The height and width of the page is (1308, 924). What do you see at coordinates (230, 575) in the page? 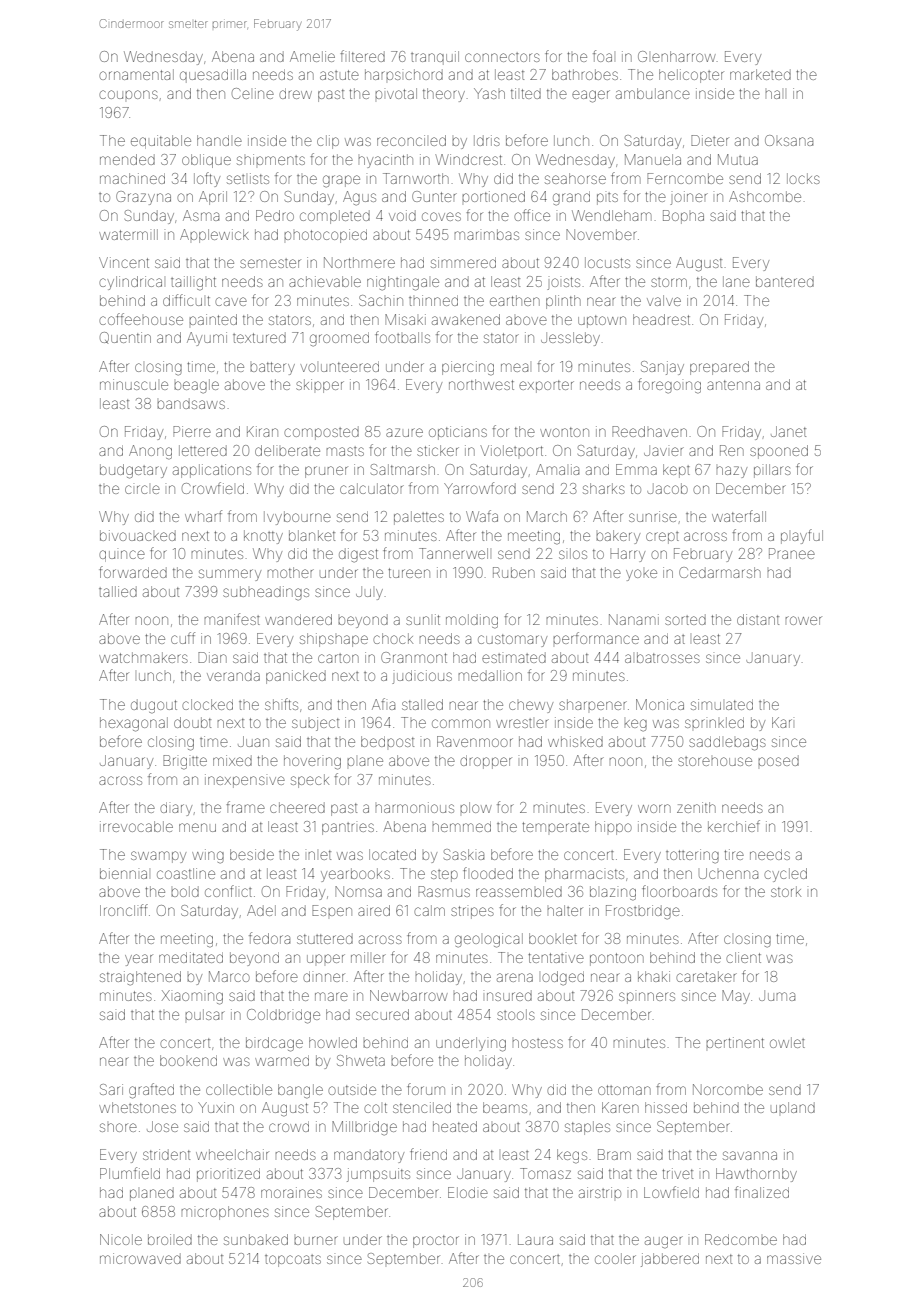
I see `summery` at bounding box center [230, 575].
